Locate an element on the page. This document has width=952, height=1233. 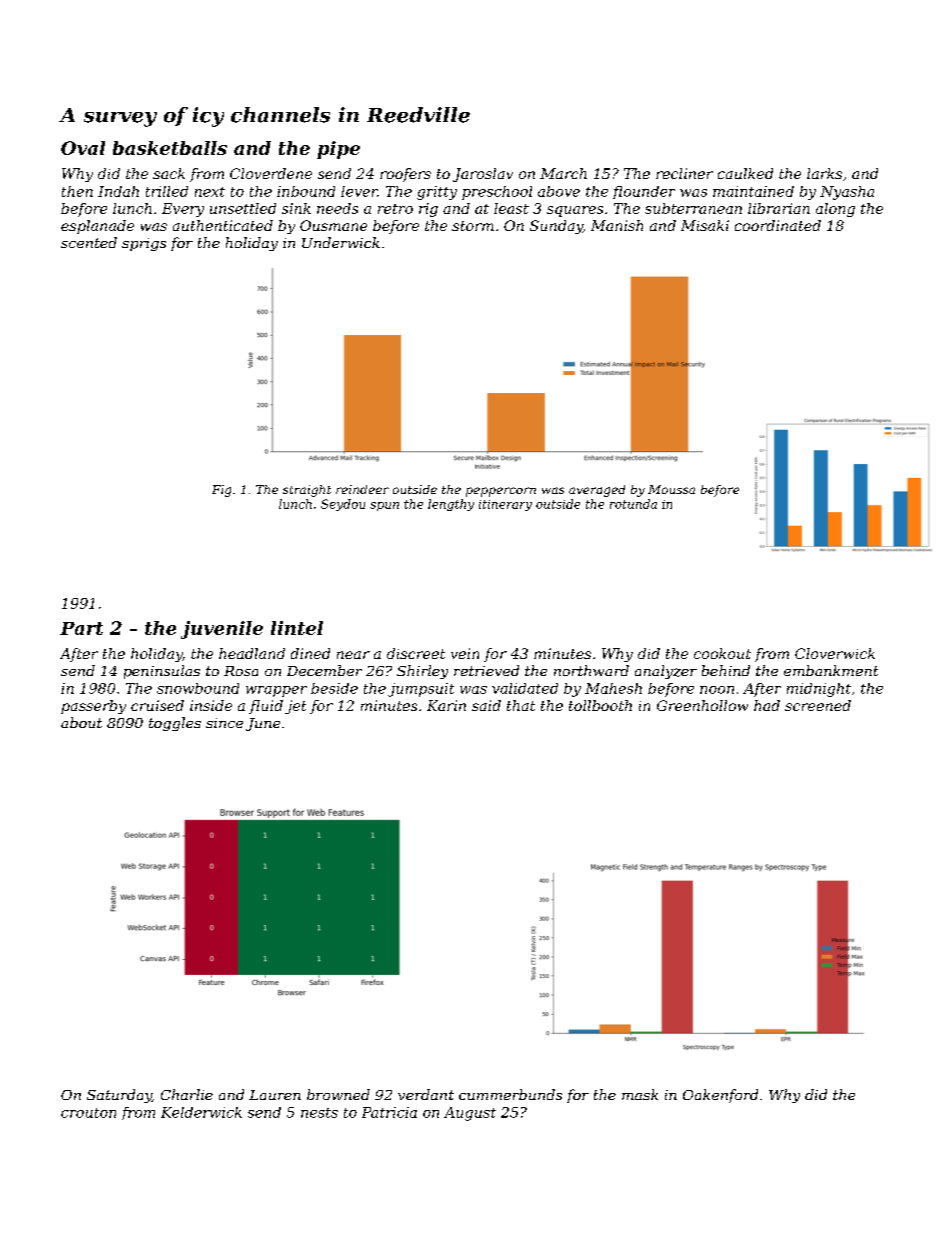
Nyasha is located at coordinates (847, 193).
